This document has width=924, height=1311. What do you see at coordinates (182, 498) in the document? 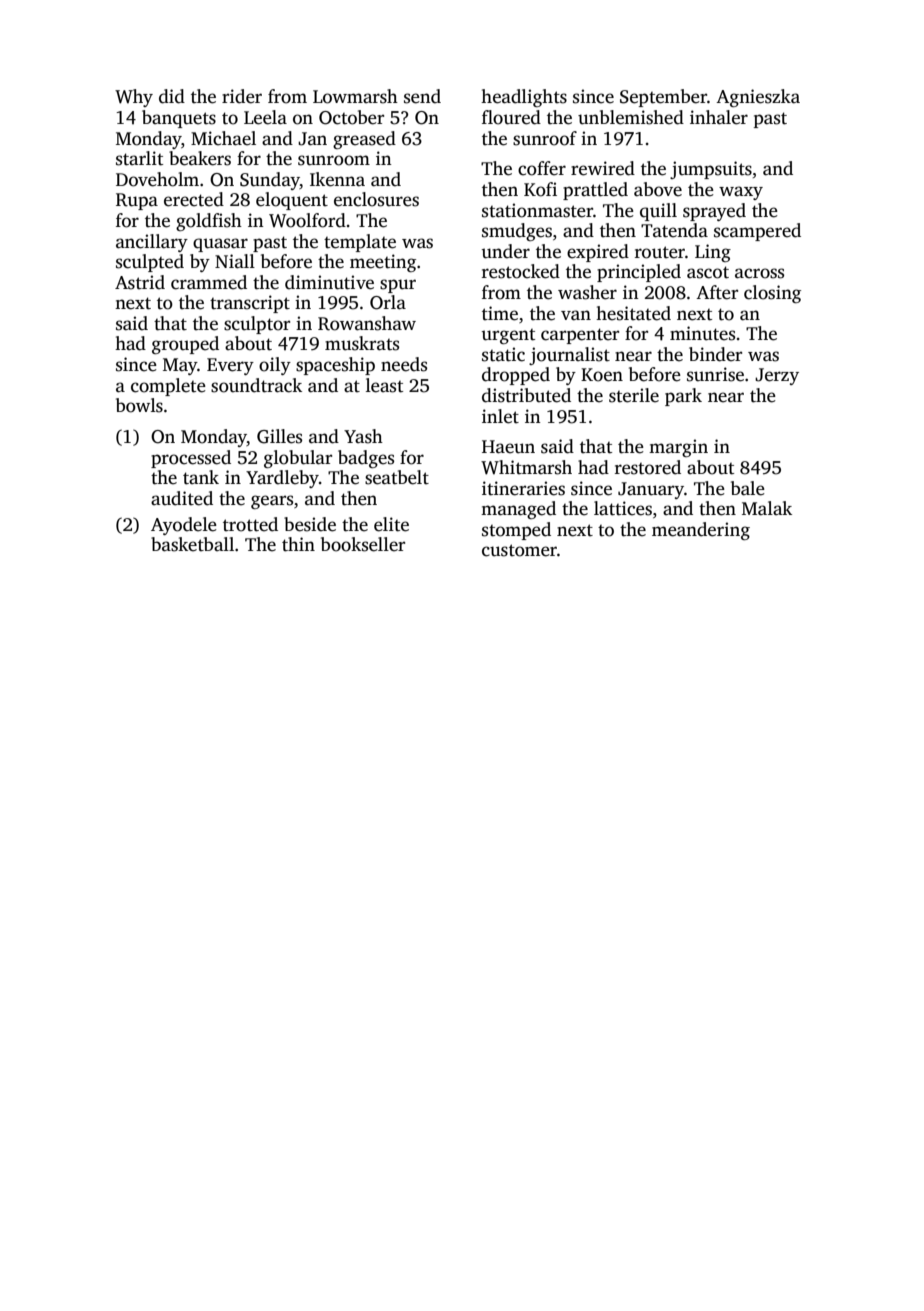
I see `audited` at bounding box center [182, 498].
